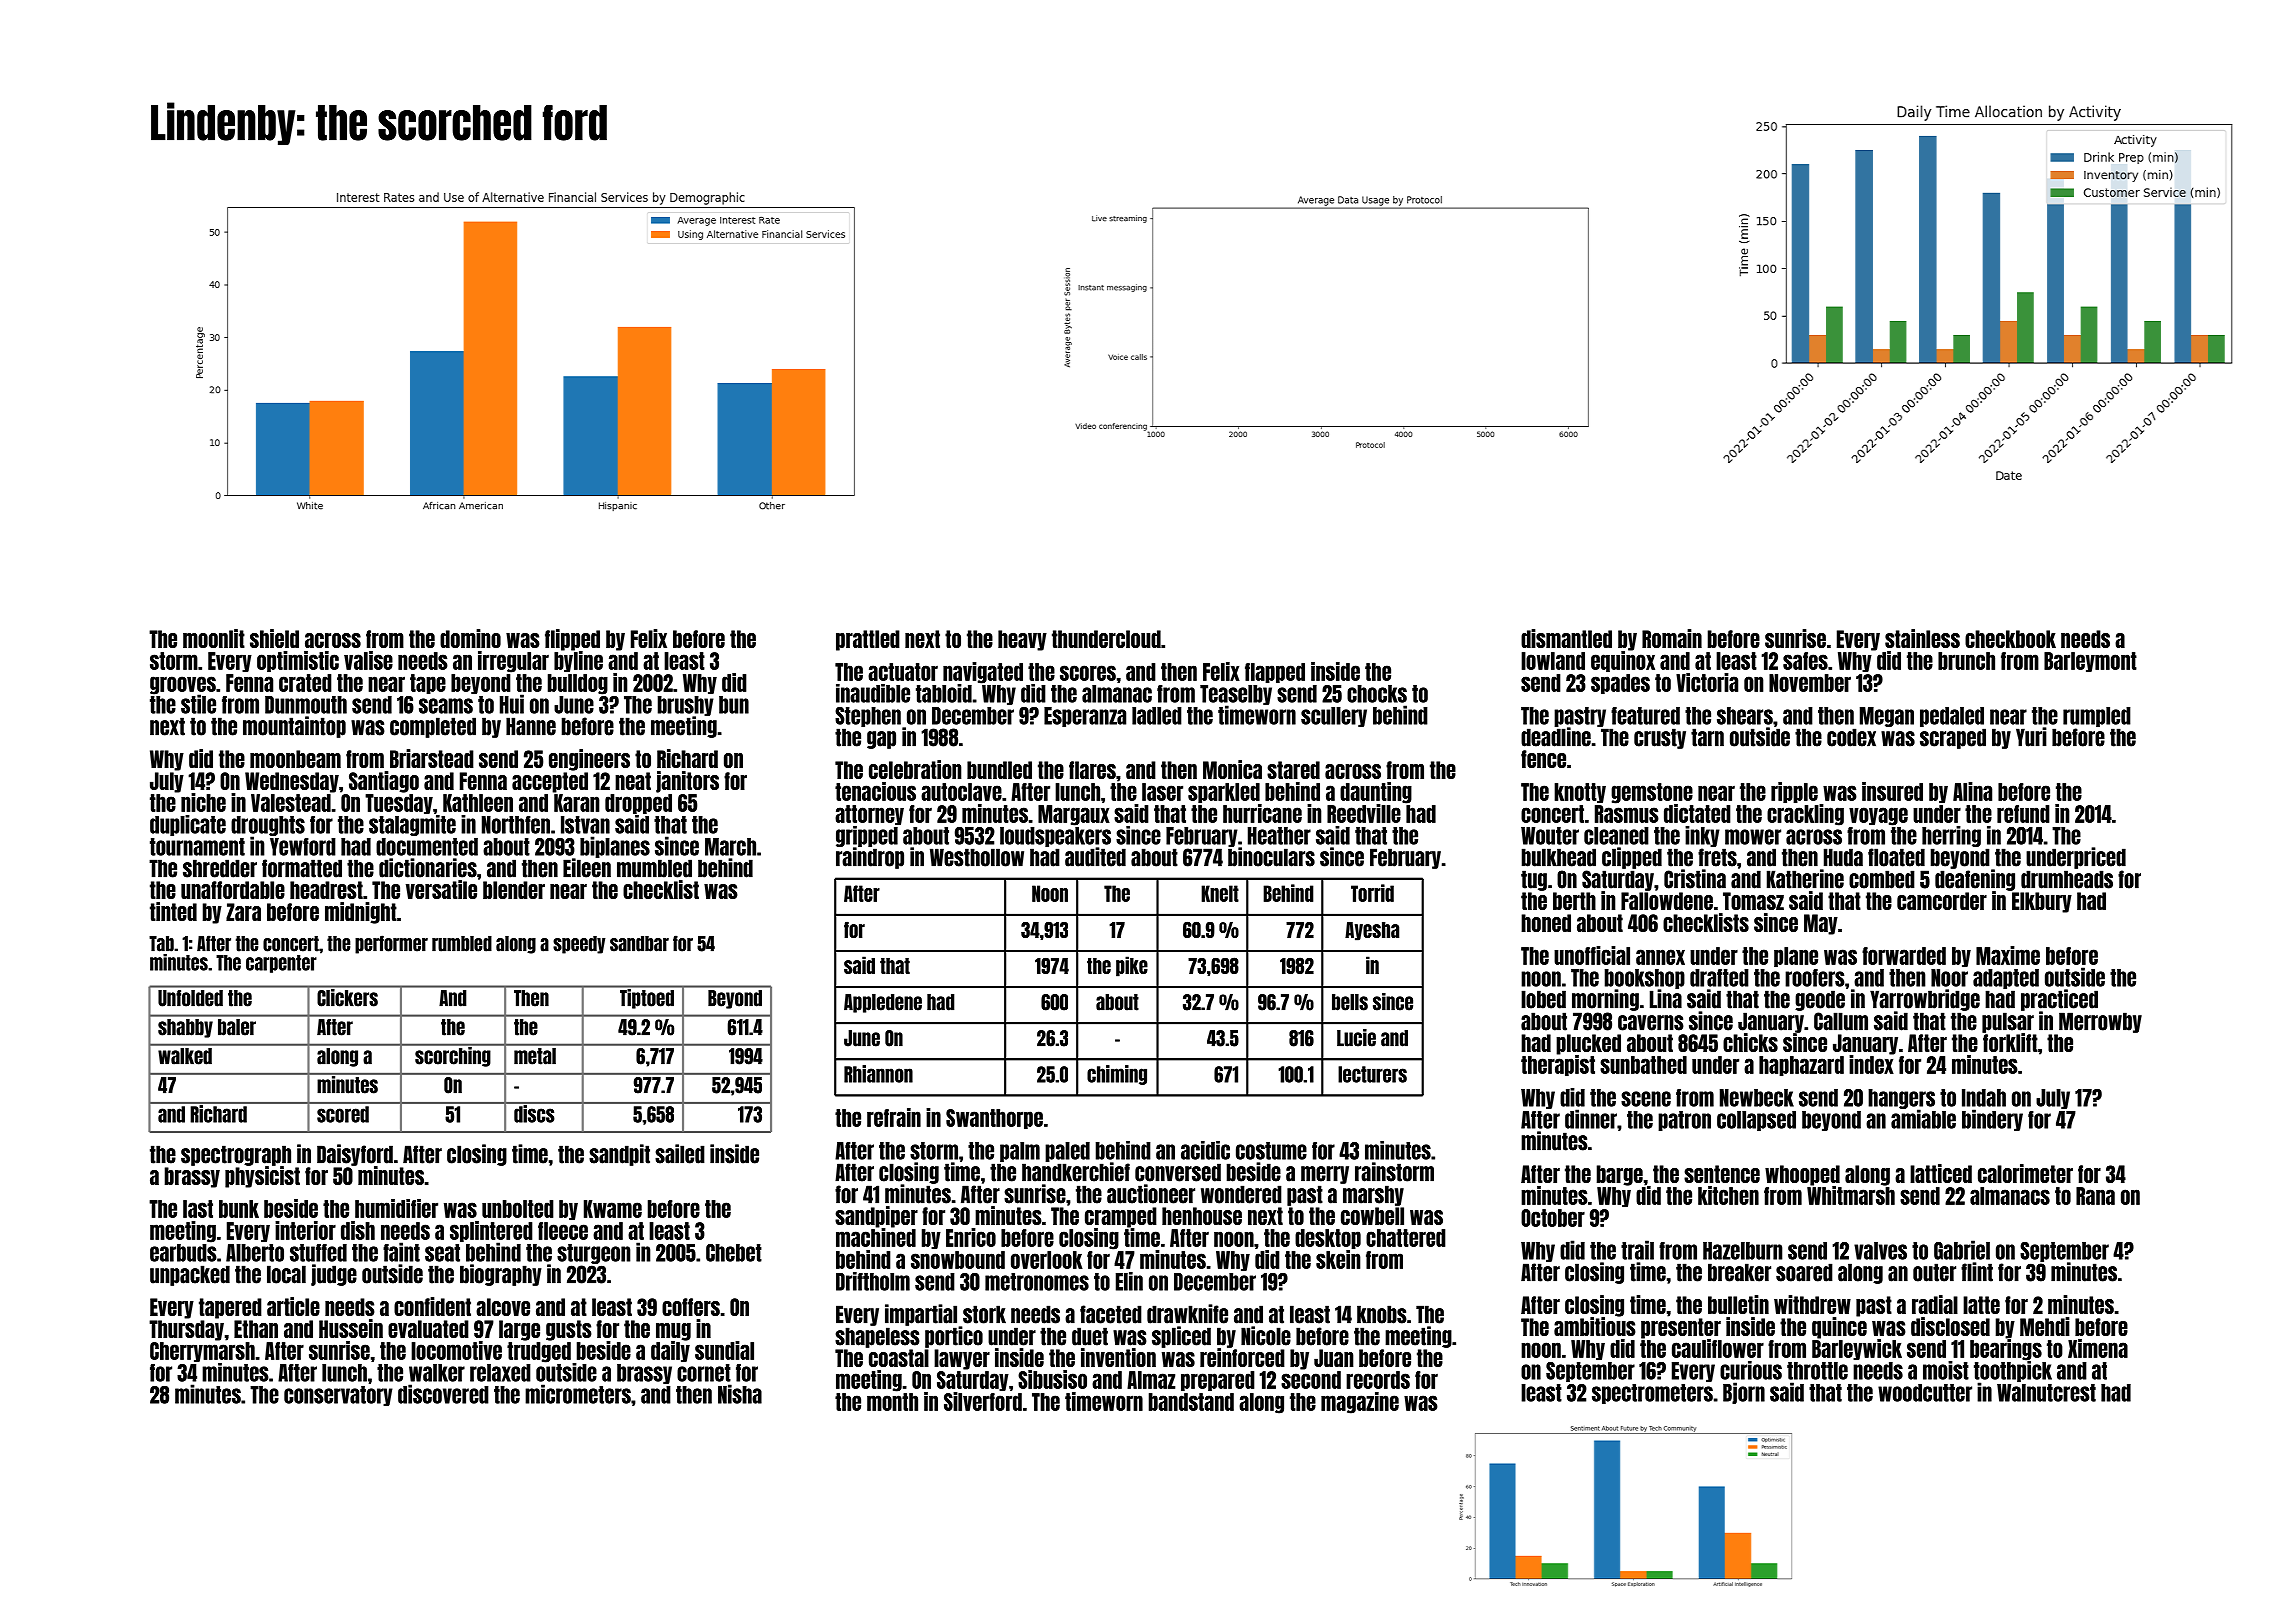  I want to click on Knelt, so click(1220, 893).
